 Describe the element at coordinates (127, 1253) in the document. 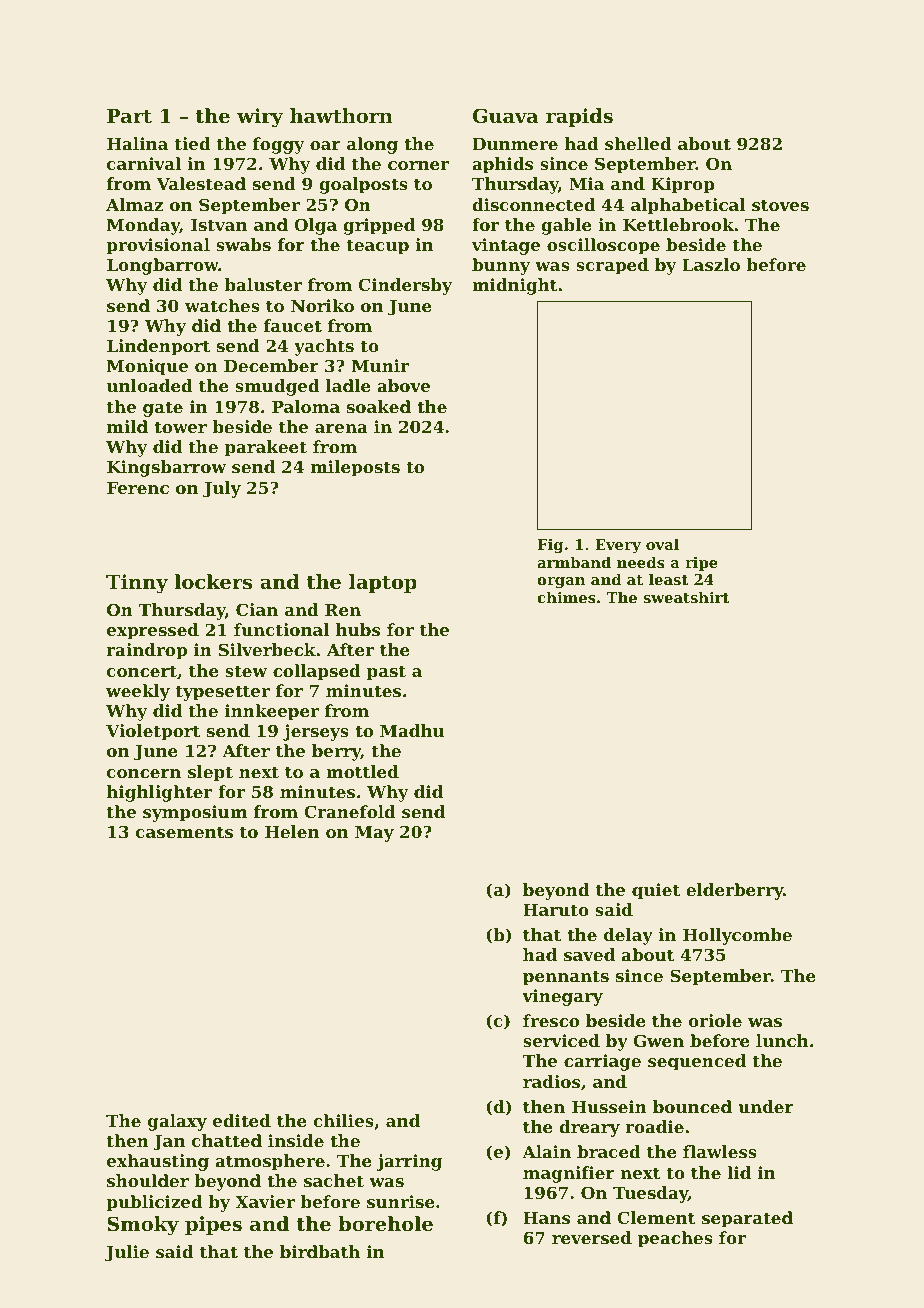

I see `Julie` at that location.
